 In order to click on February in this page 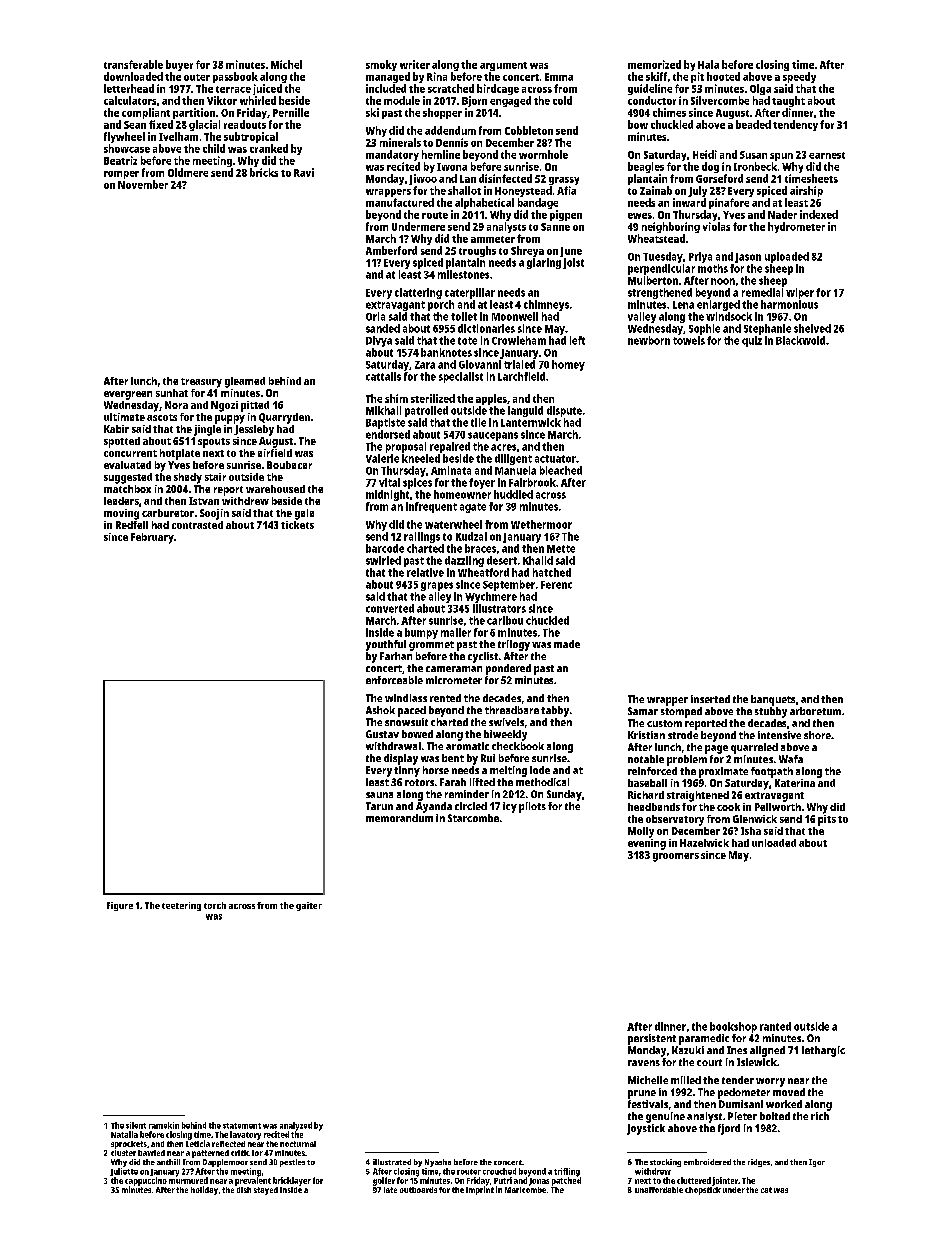, I will do `click(152, 538)`.
